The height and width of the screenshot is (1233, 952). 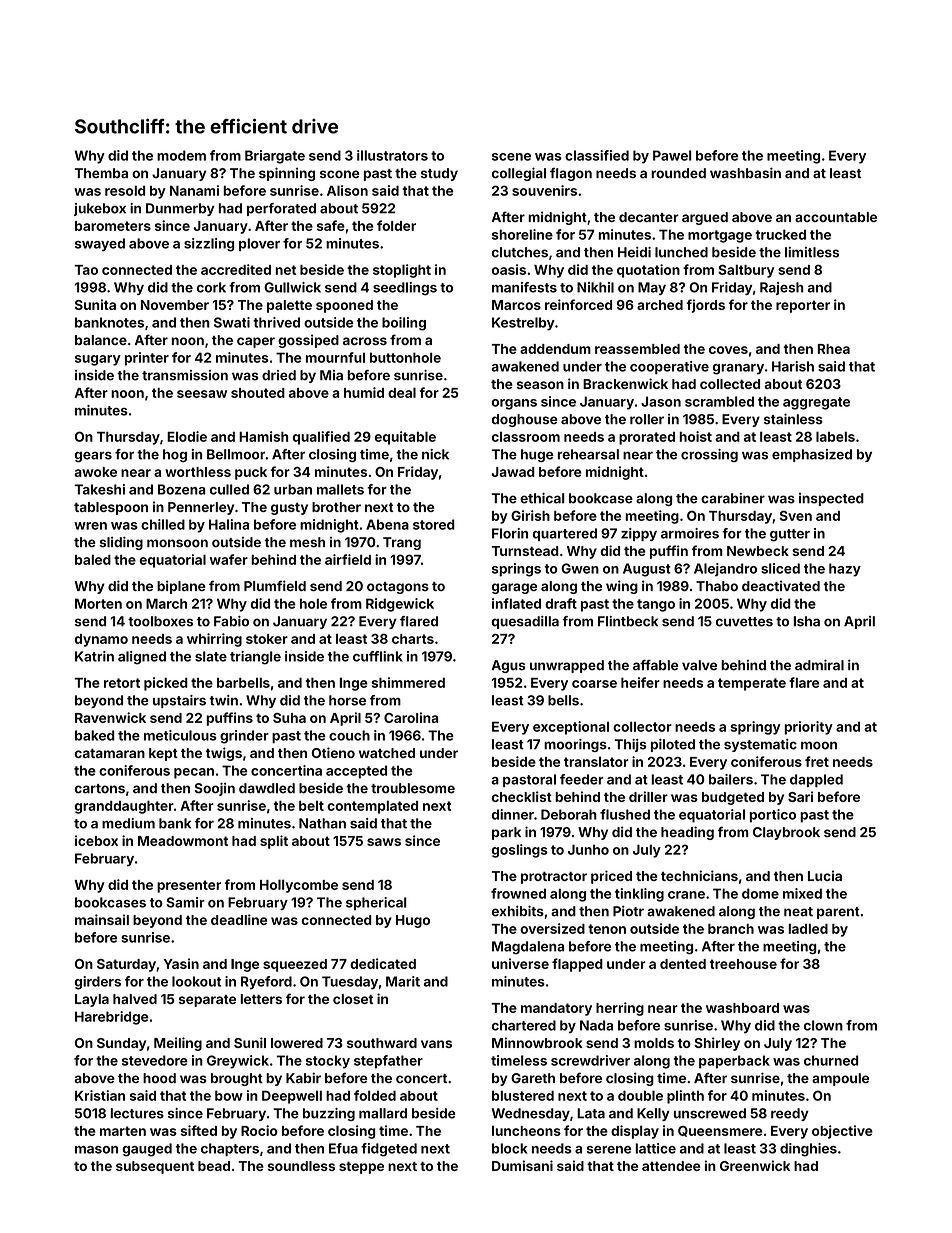 I want to click on Morten, so click(x=98, y=603).
